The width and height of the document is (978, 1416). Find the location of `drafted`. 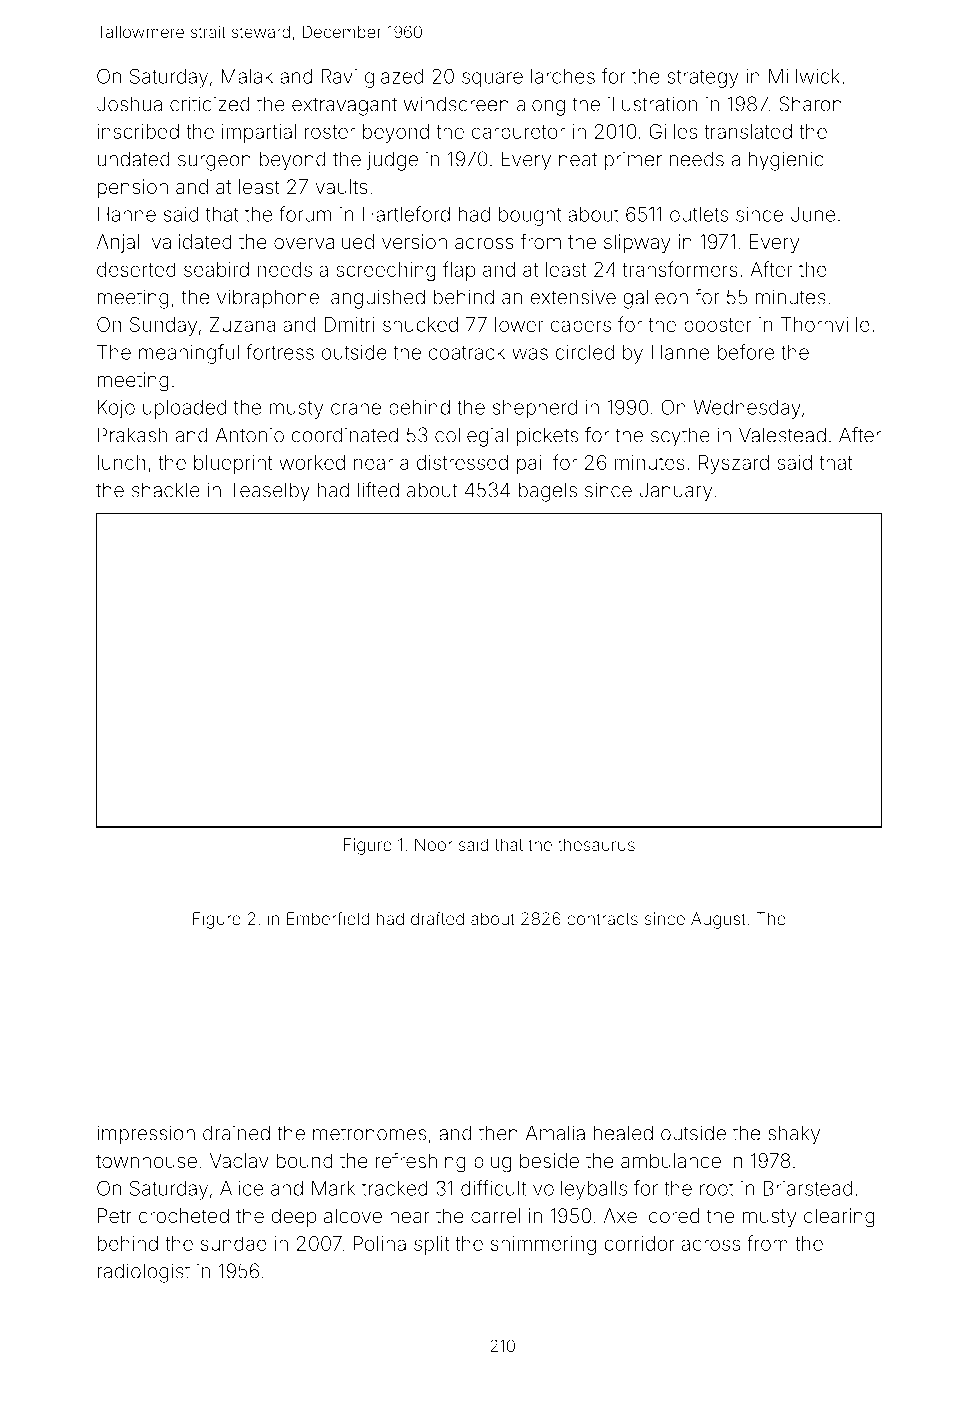

drafted is located at coordinates (437, 918).
